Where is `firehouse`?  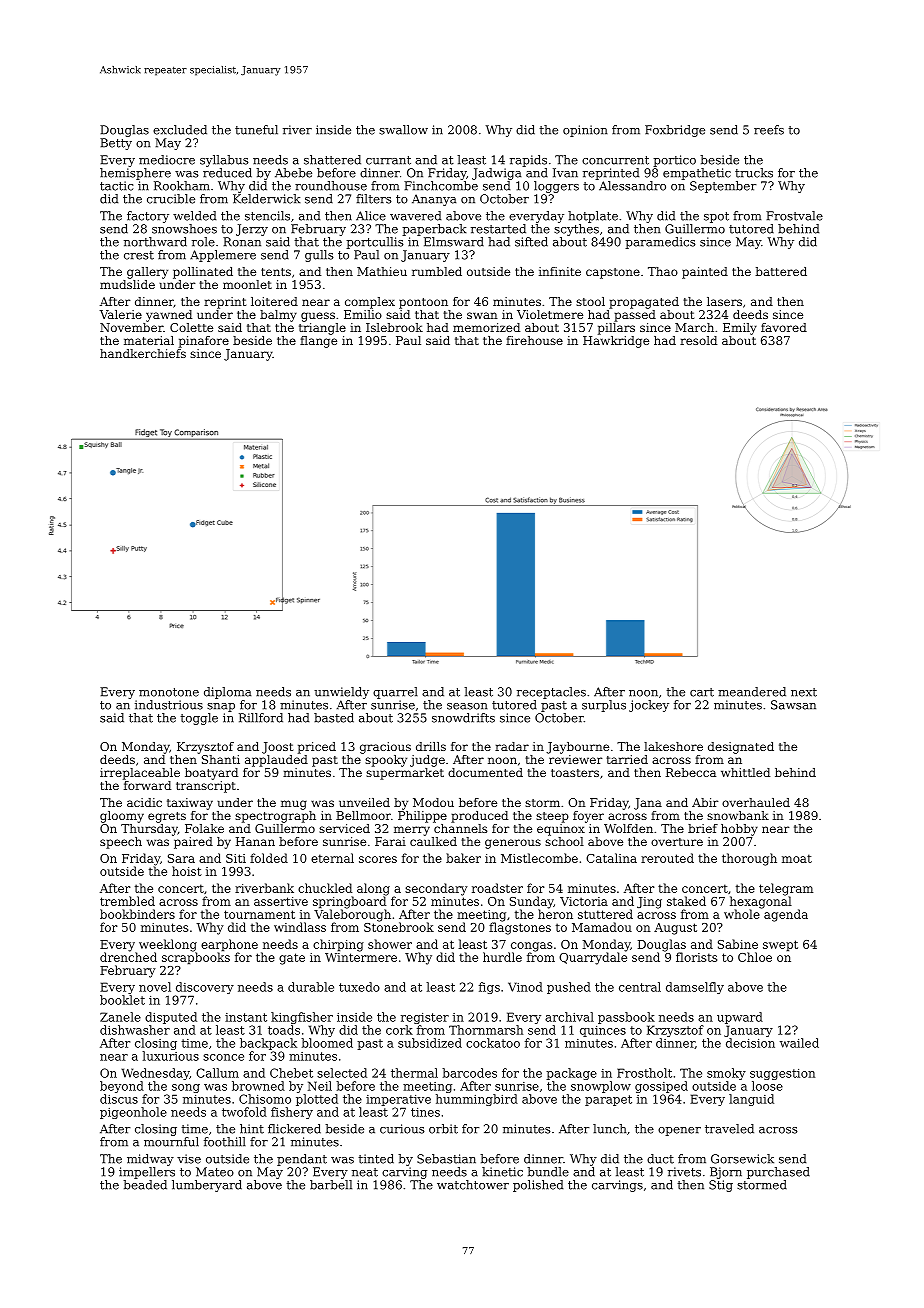
firehouse is located at coordinates (534, 340).
